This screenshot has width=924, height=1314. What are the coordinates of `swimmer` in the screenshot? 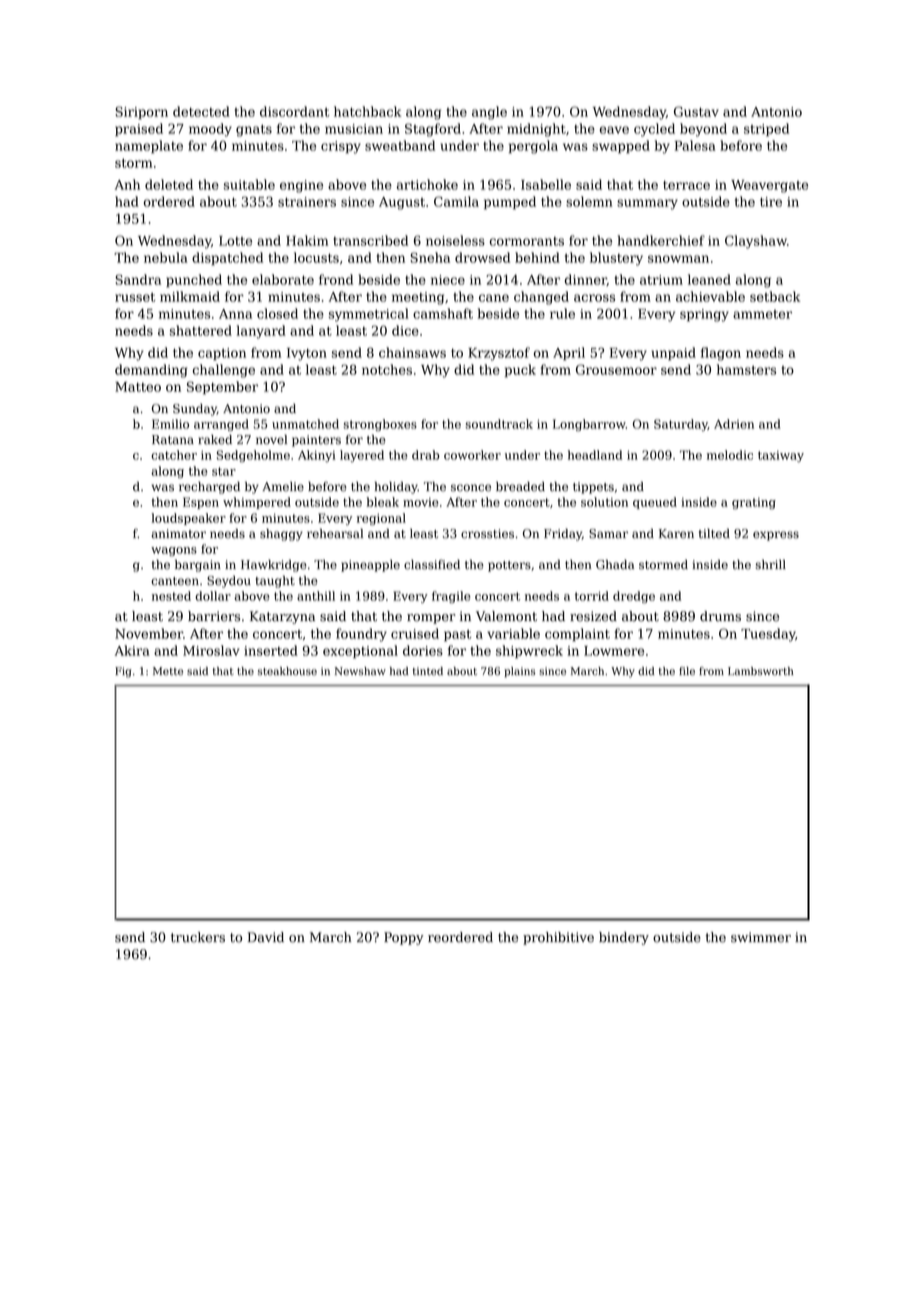 It's located at (761, 937).
